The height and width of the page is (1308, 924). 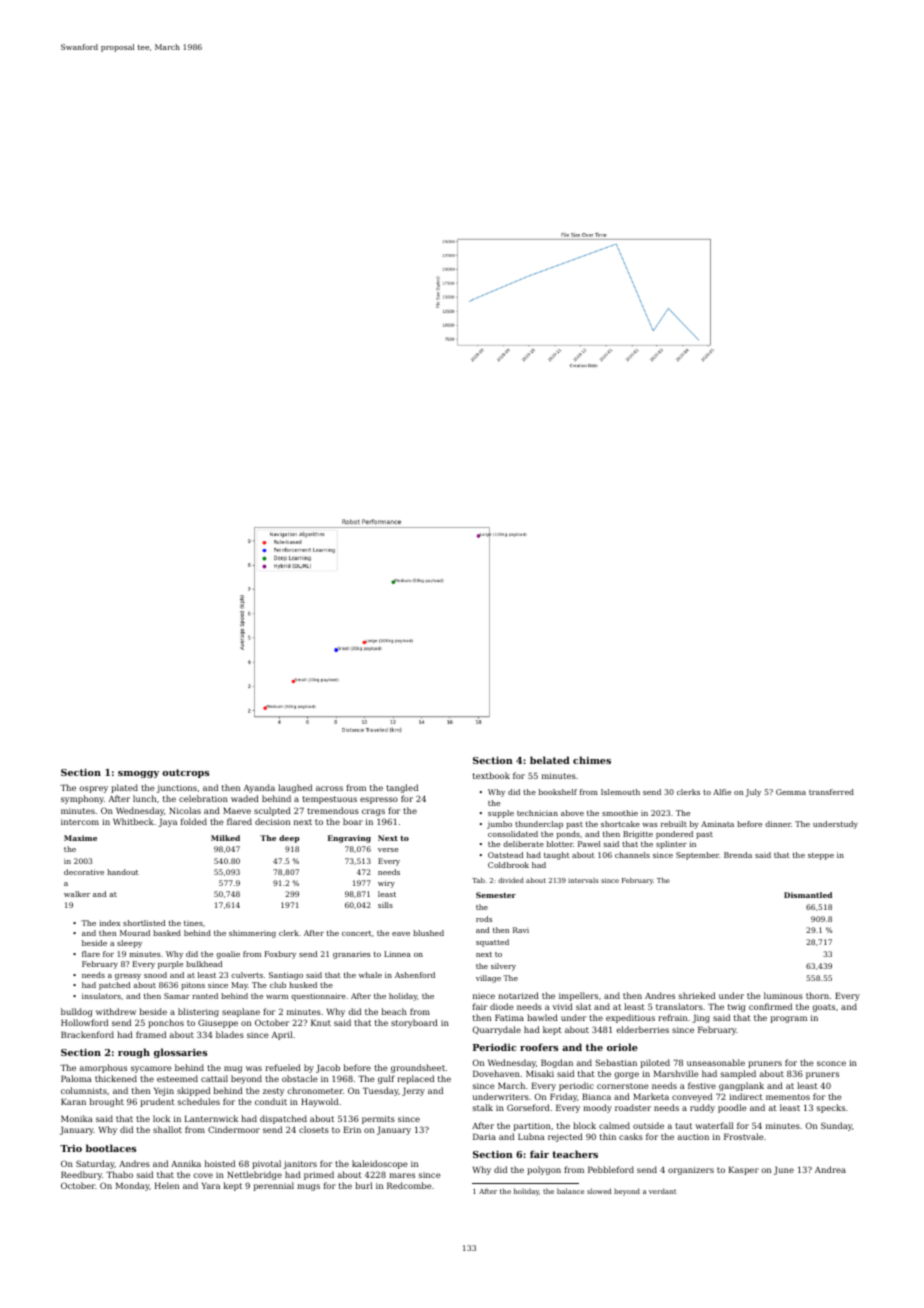 I want to click on chimes, so click(x=592, y=760).
